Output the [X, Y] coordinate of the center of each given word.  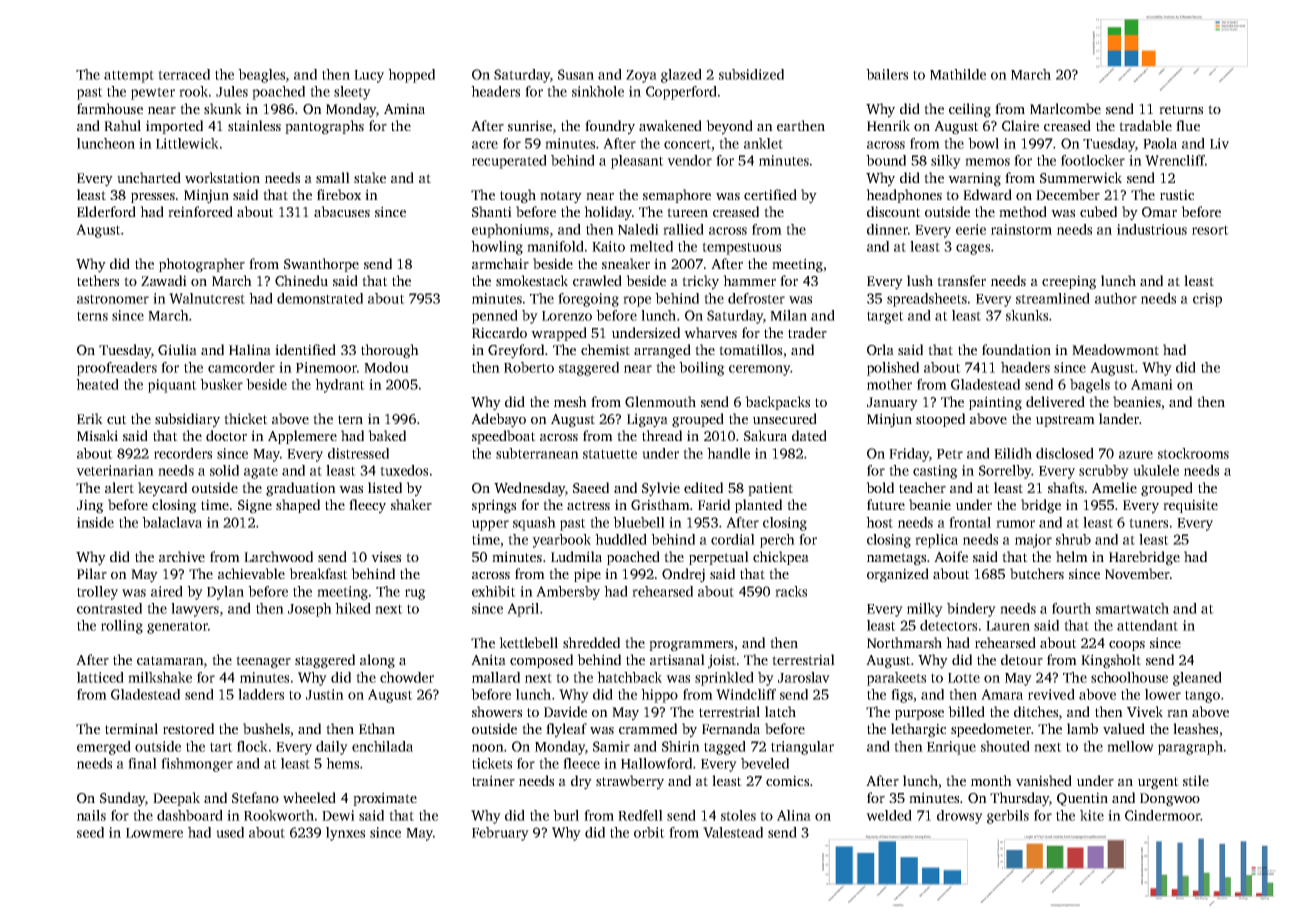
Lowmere [154, 833]
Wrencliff [1175, 160]
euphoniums [510, 231]
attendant [1147, 625]
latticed [100, 677]
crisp [1207, 300]
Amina [404, 108]
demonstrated [320, 298]
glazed [681, 76]
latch [780, 711]
